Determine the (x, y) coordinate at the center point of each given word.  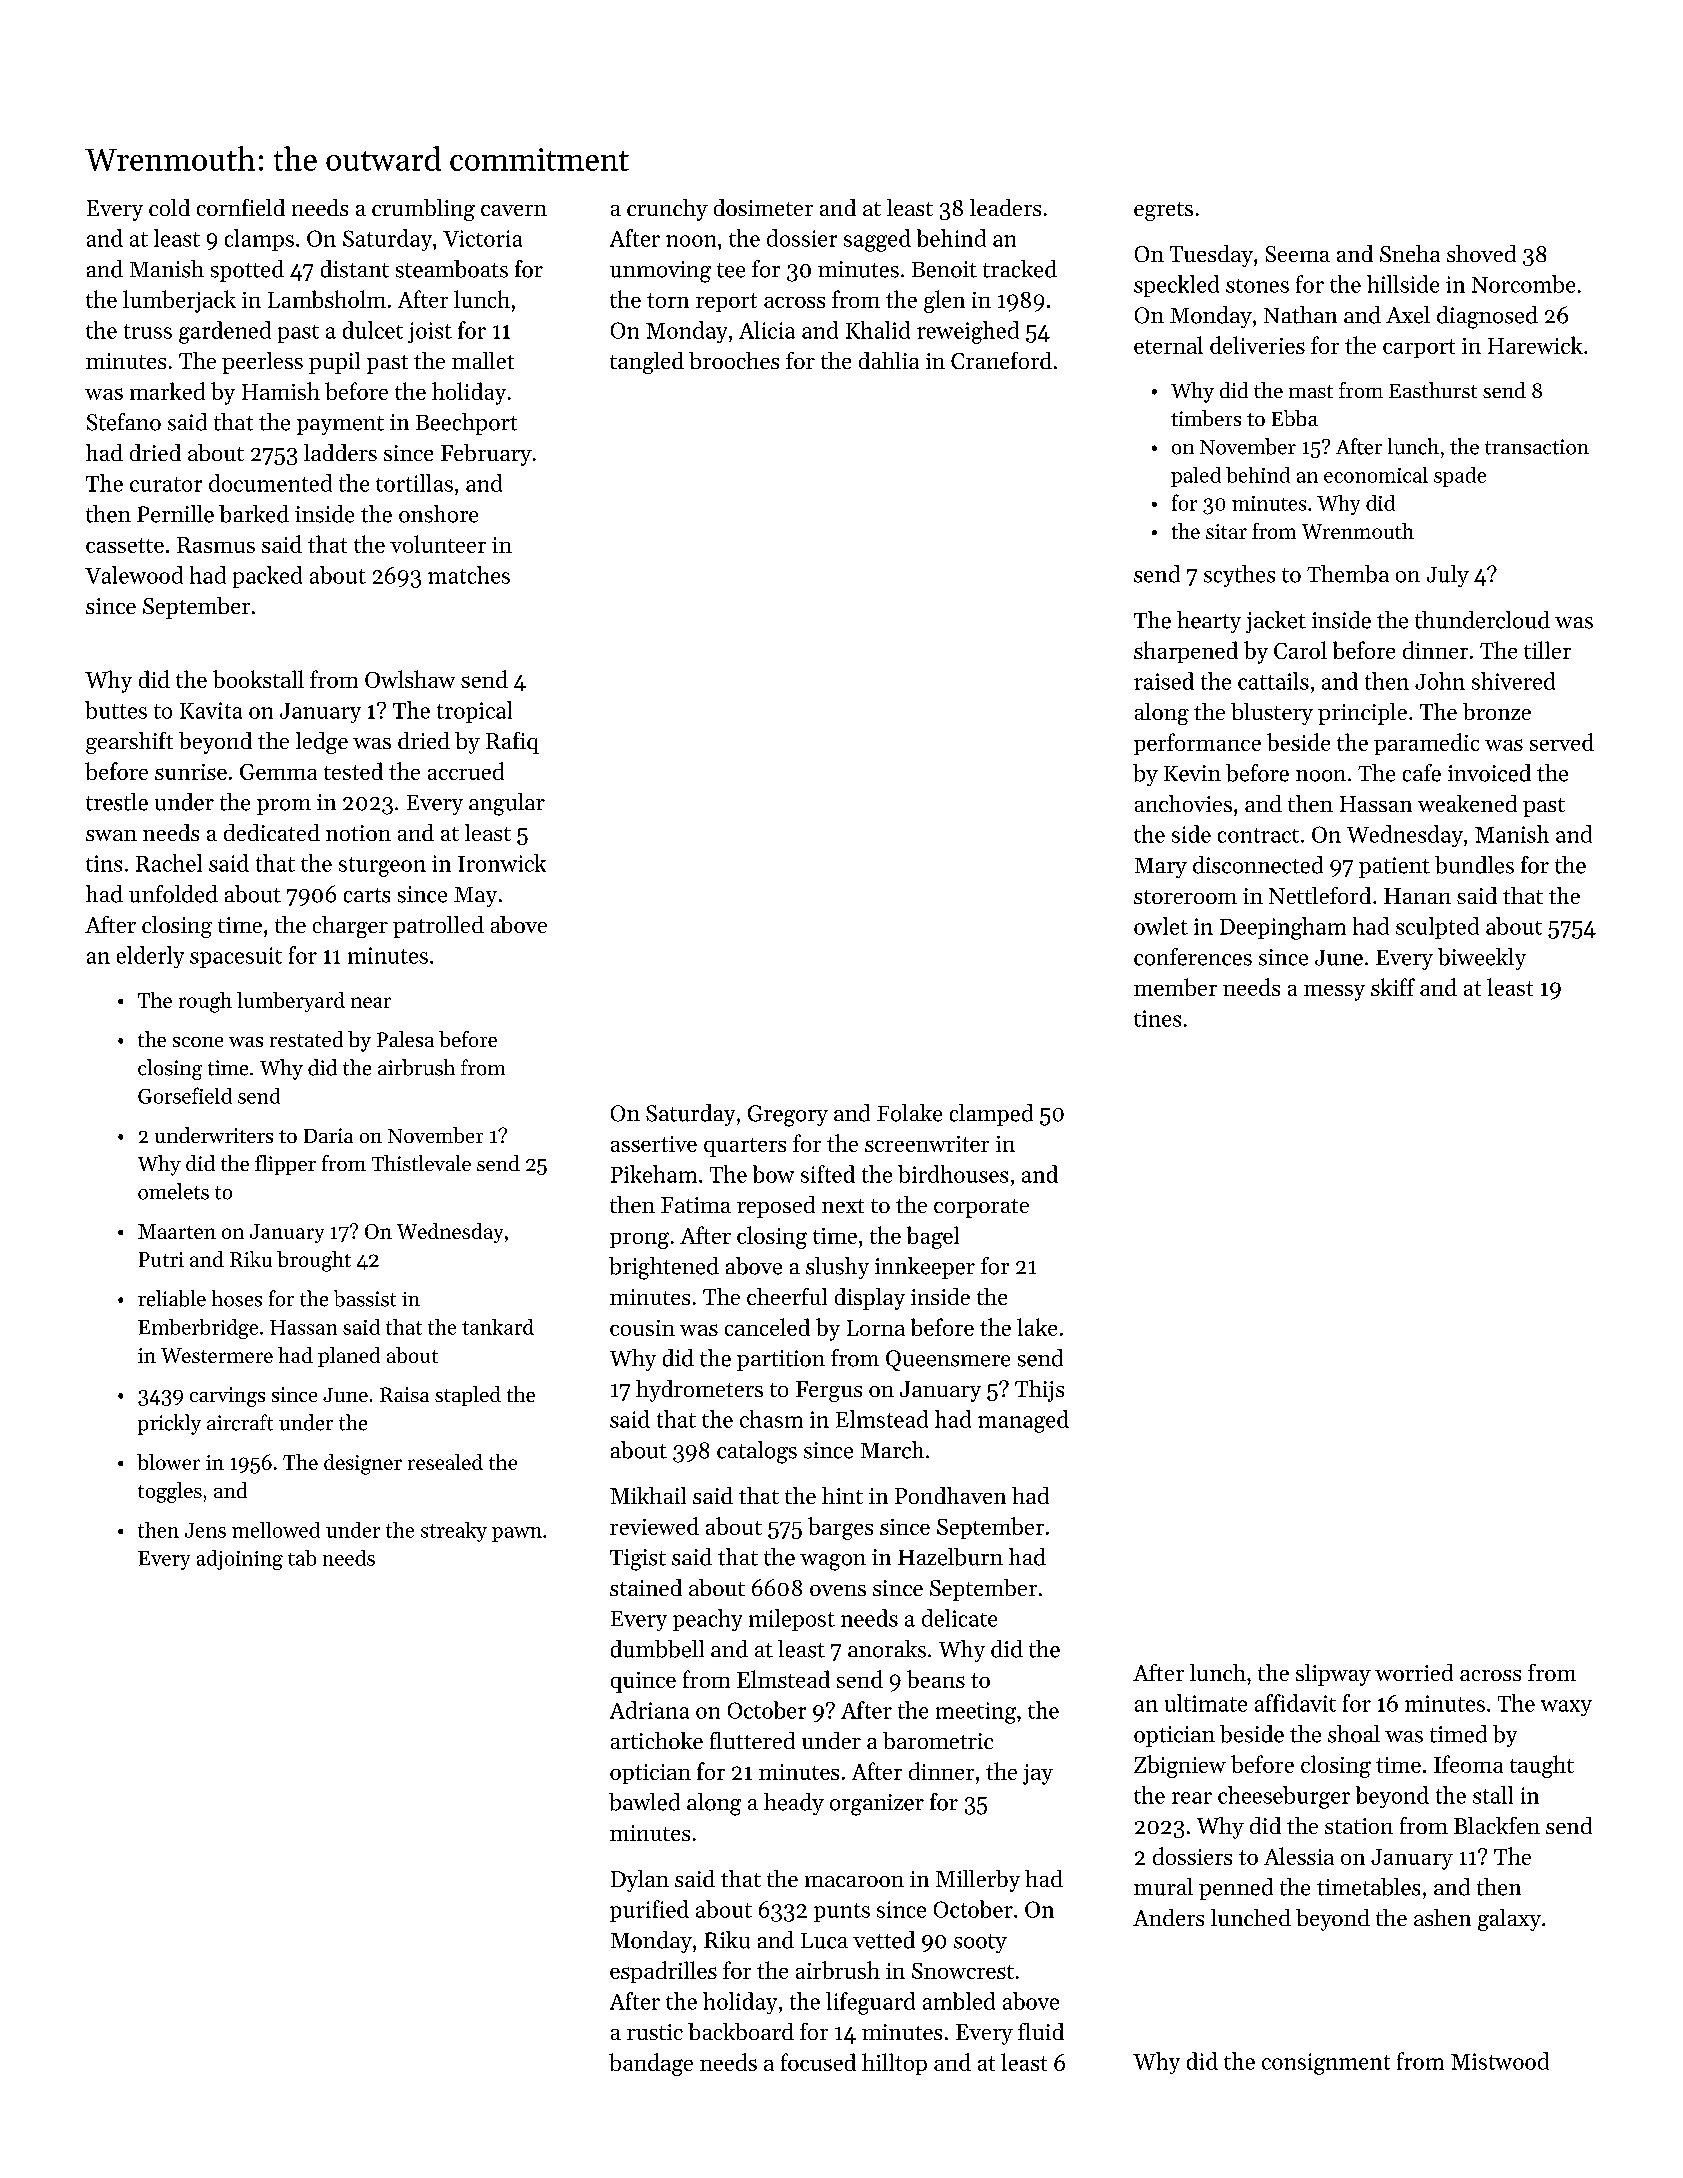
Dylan (640, 1881)
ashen (1442, 1917)
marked (167, 391)
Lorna (876, 1328)
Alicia (767, 330)
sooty (980, 1943)
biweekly (1482, 959)
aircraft (240, 1422)
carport (1419, 348)
